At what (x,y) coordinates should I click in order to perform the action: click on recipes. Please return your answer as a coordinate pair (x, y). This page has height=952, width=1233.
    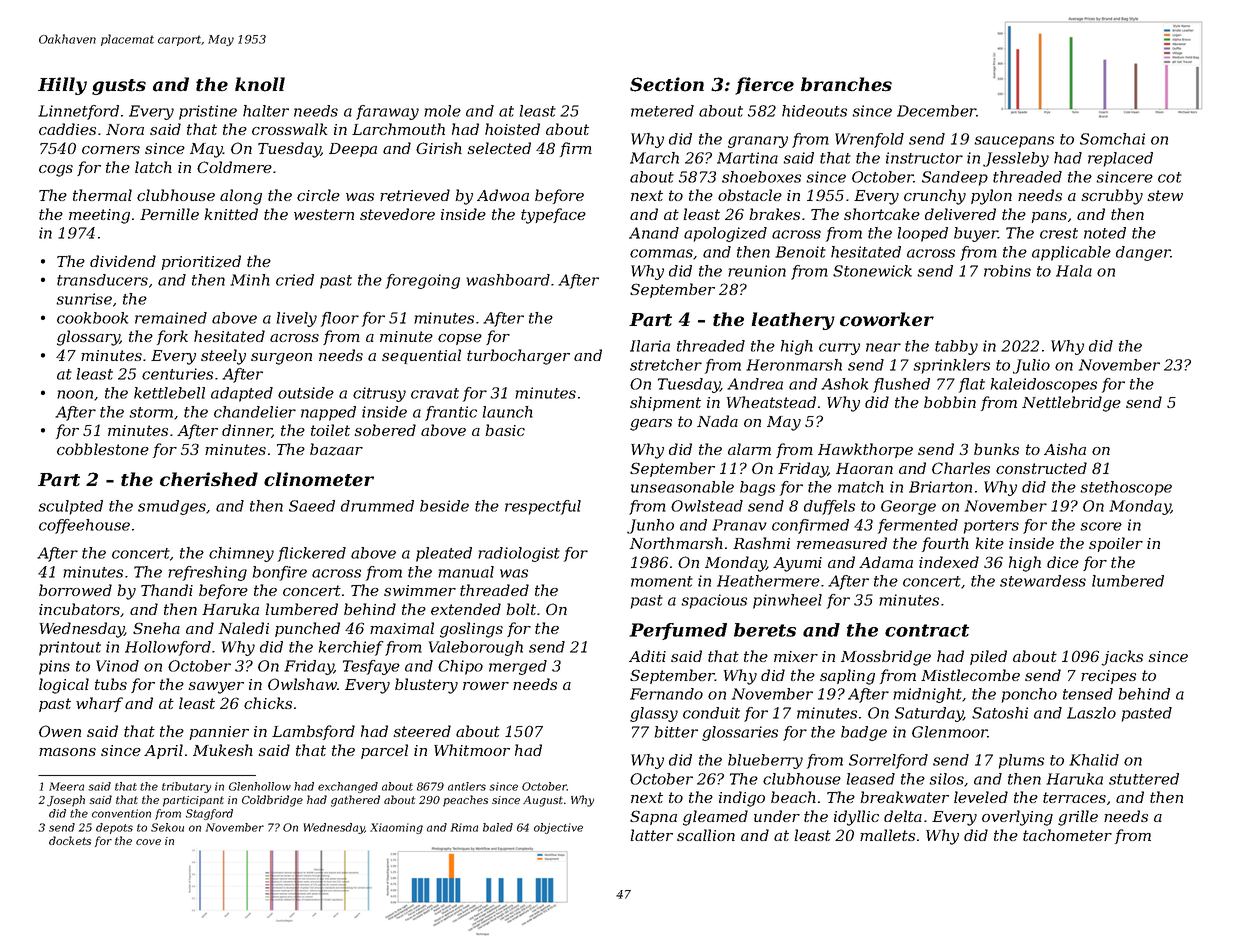
    Looking at the image, I should click on (1108, 677).
